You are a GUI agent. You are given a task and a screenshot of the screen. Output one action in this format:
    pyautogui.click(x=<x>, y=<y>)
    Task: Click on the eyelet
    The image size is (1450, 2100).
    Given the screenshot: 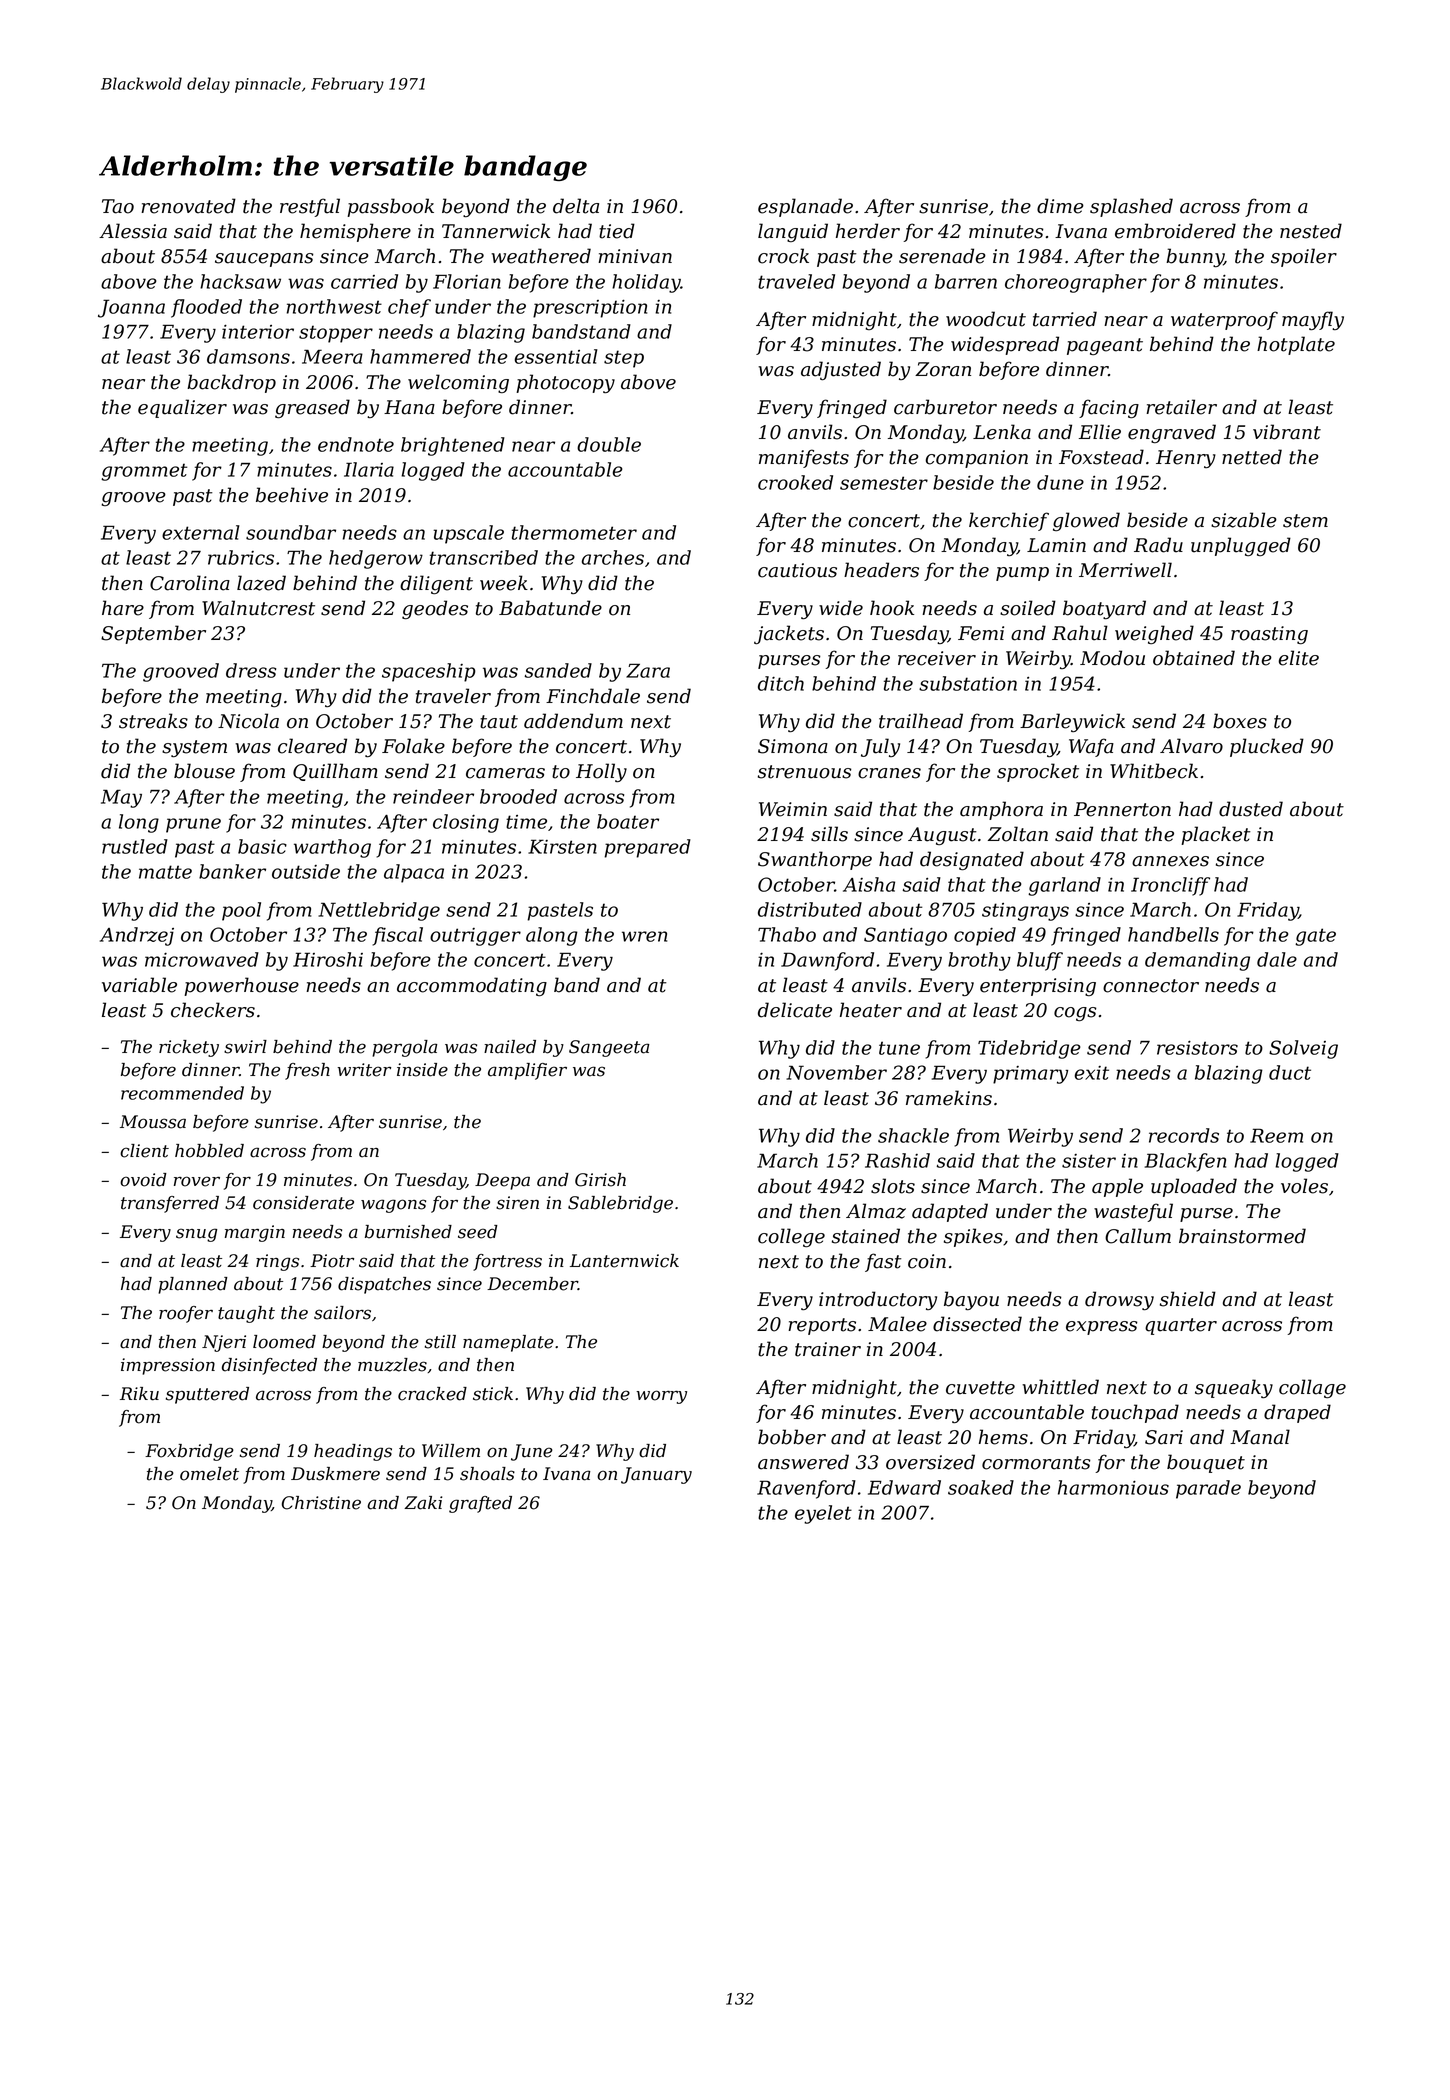 What is the action you would take?
    pyautogui.click(x=823, y=1514)
